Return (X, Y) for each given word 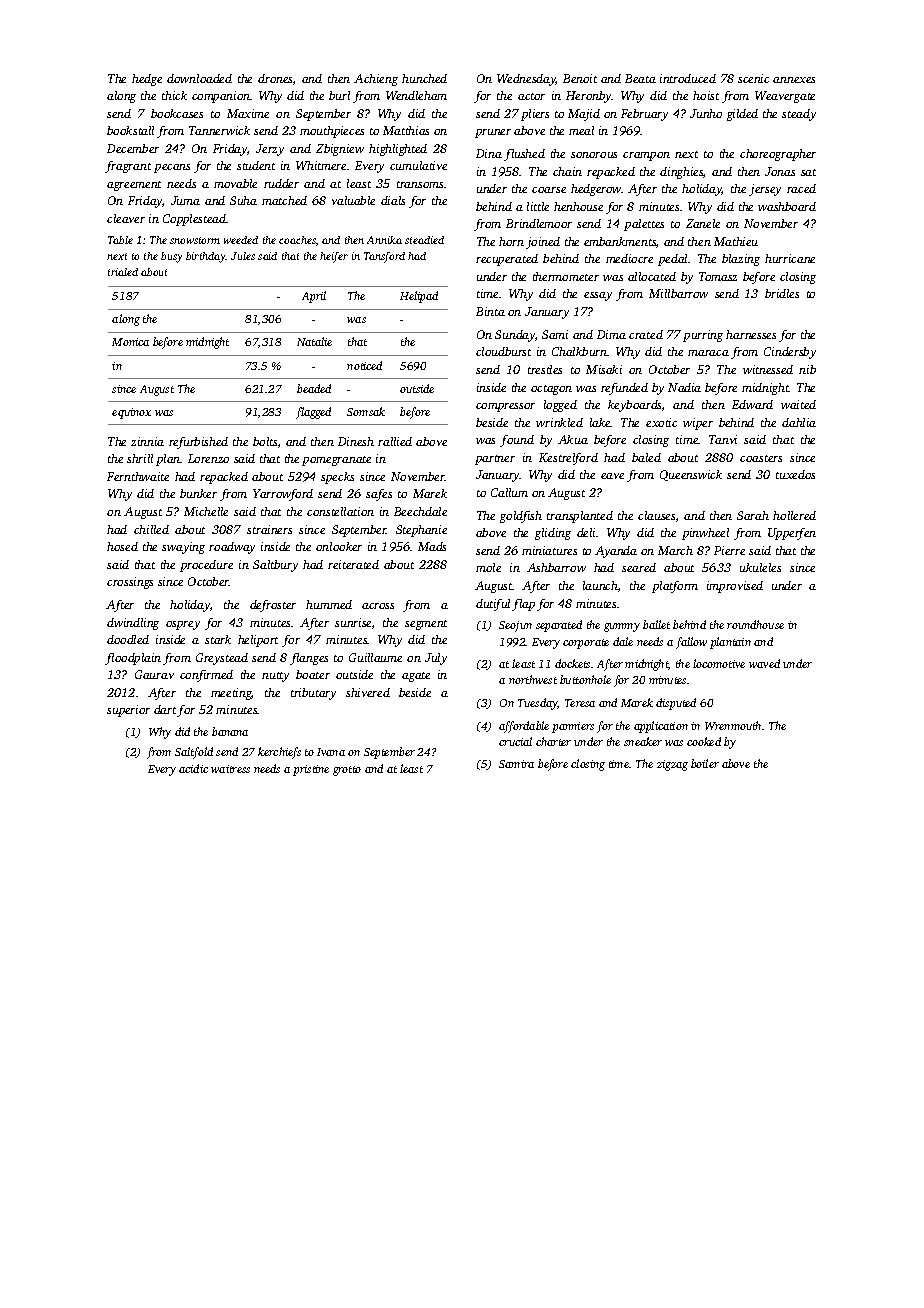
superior (128, 711)
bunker (198, 493)
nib (807, 369)
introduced (688, 78)
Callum (509, 492)
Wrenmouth (733, 725)
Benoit (580, 78)
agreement (134, 186)
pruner (493, 133)
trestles (545, 369)
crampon (646, 156)
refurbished (198, 443)
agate (416, 677)
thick (174, 95)
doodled (128, 639)
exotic (661, 422)
